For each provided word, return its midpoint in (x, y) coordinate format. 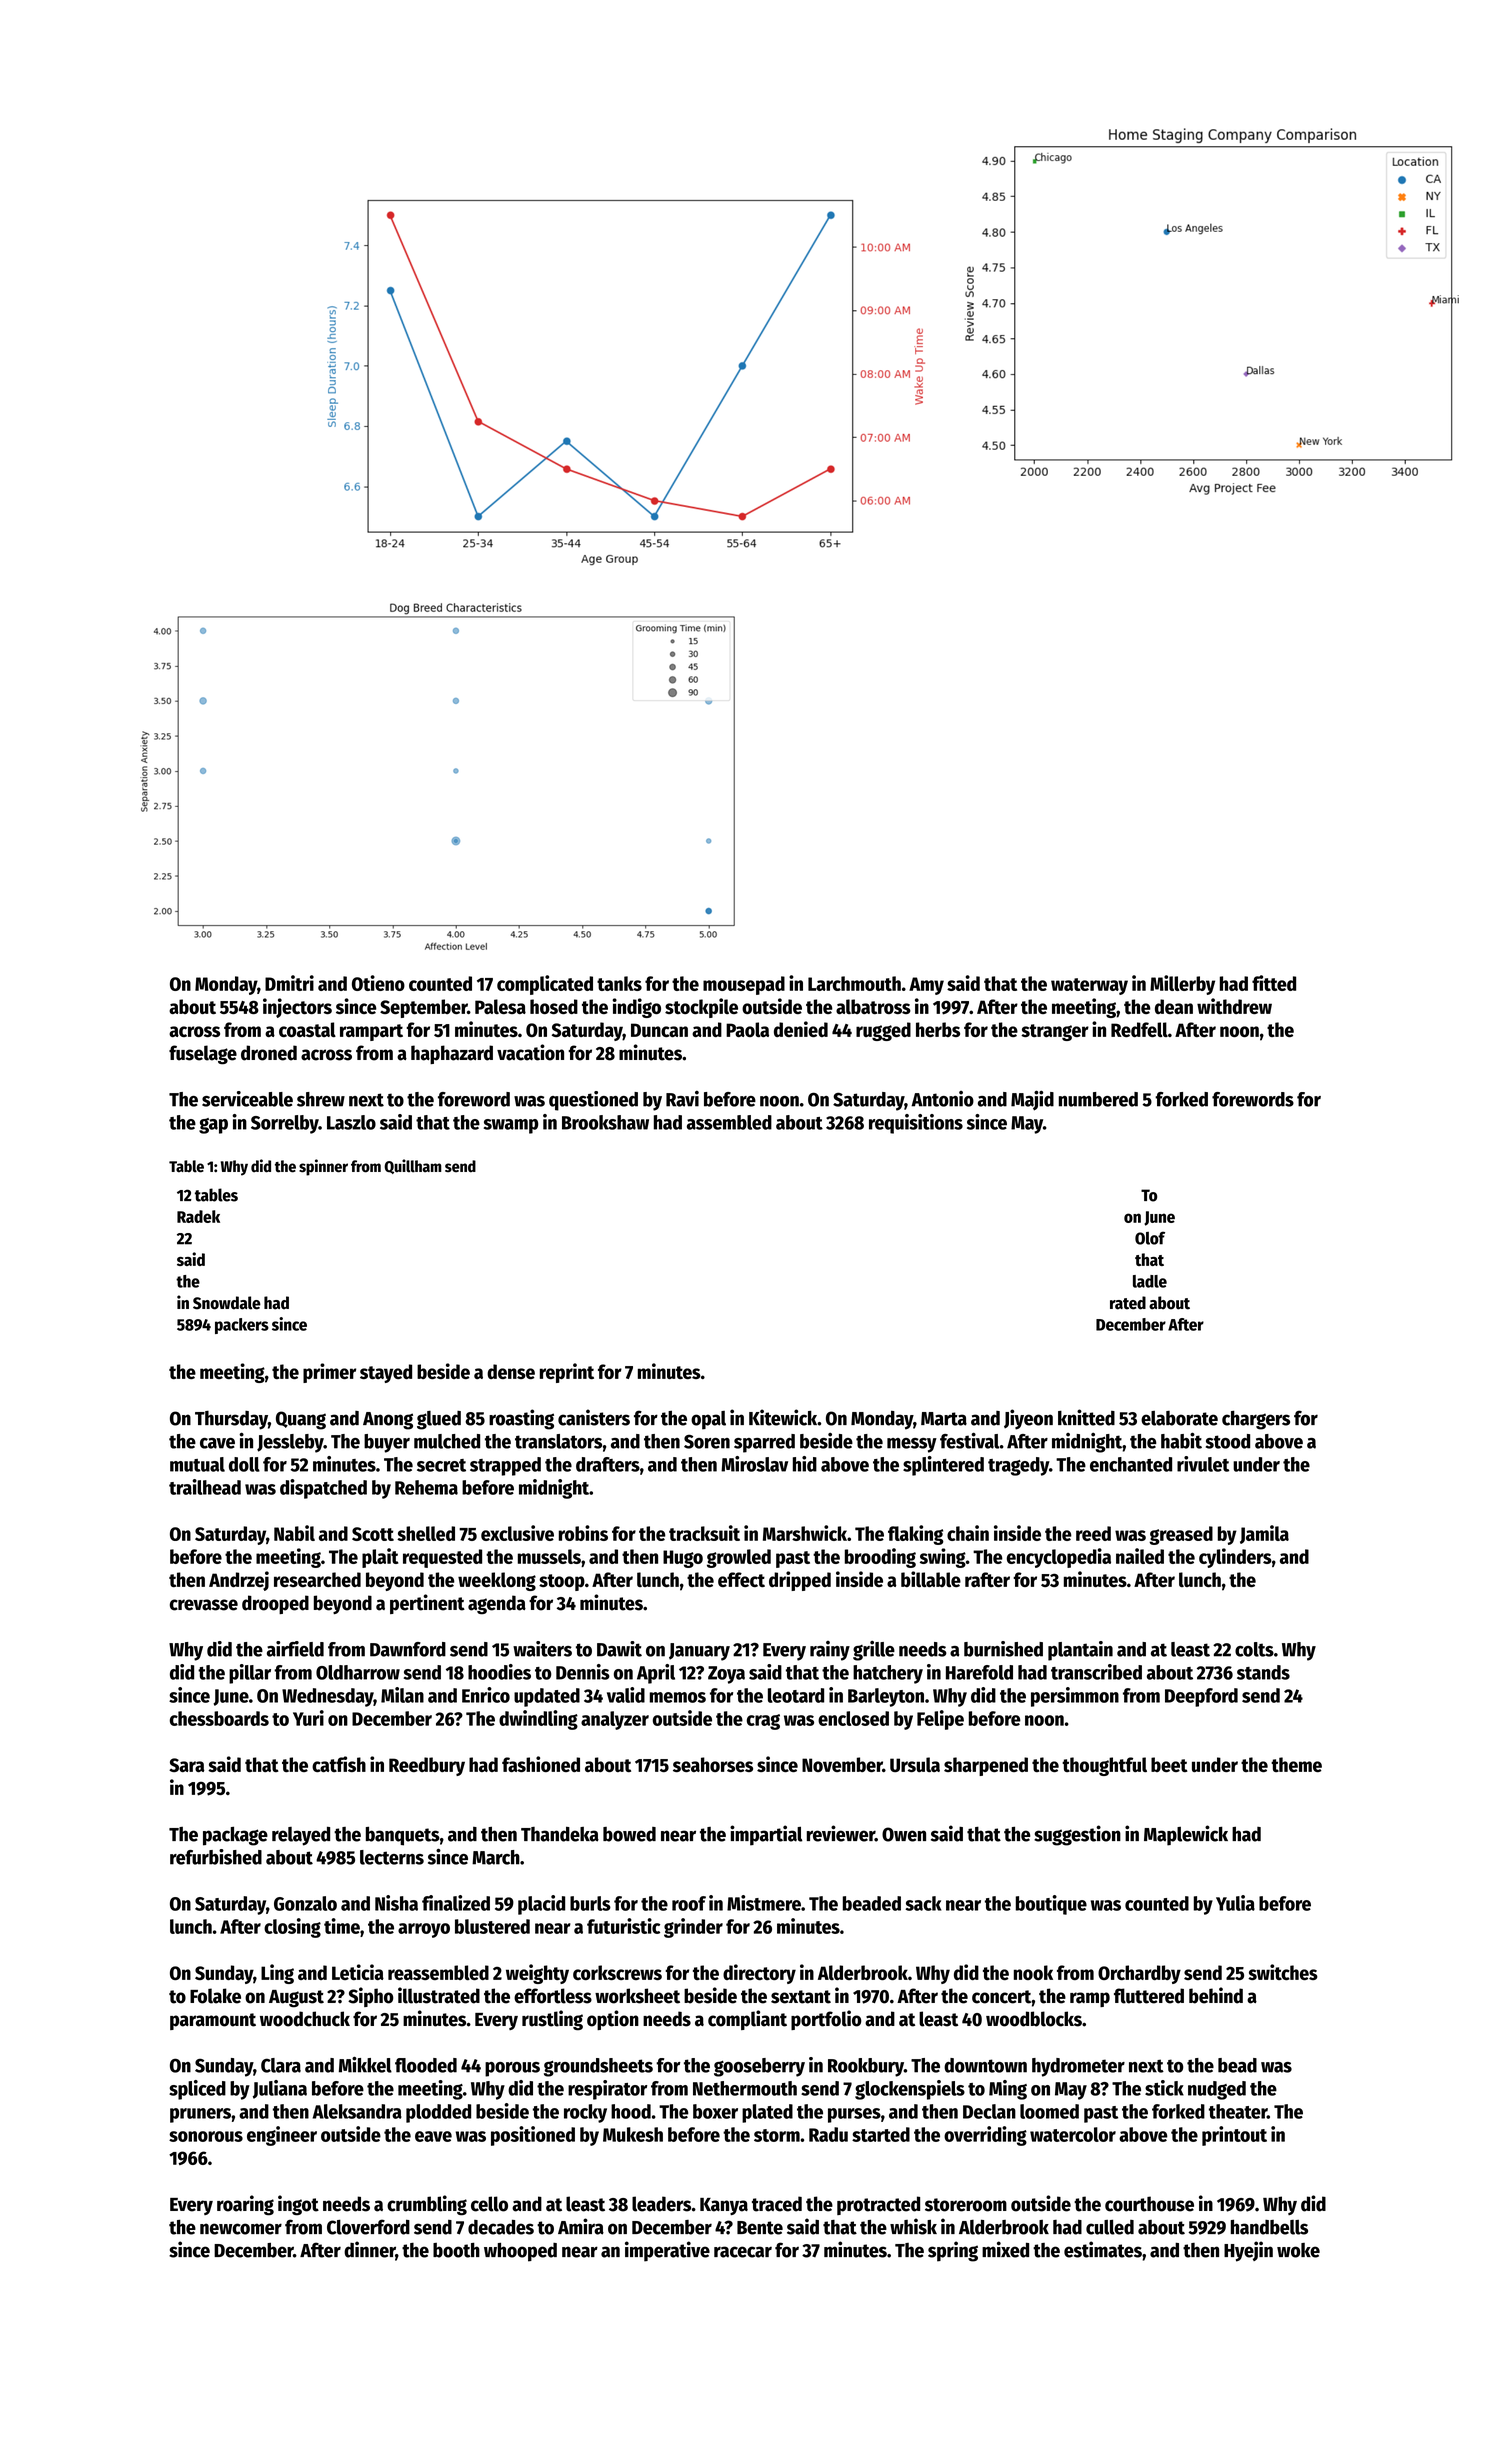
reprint (567, 1373)
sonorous (206, 2136)
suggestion (1077, 1835)
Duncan (659, 1030)
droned (269, 1053)
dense (511, 1371)
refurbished (216, 1857)
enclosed (853, 1718)
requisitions (916, 1124)
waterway (1089, 986)
